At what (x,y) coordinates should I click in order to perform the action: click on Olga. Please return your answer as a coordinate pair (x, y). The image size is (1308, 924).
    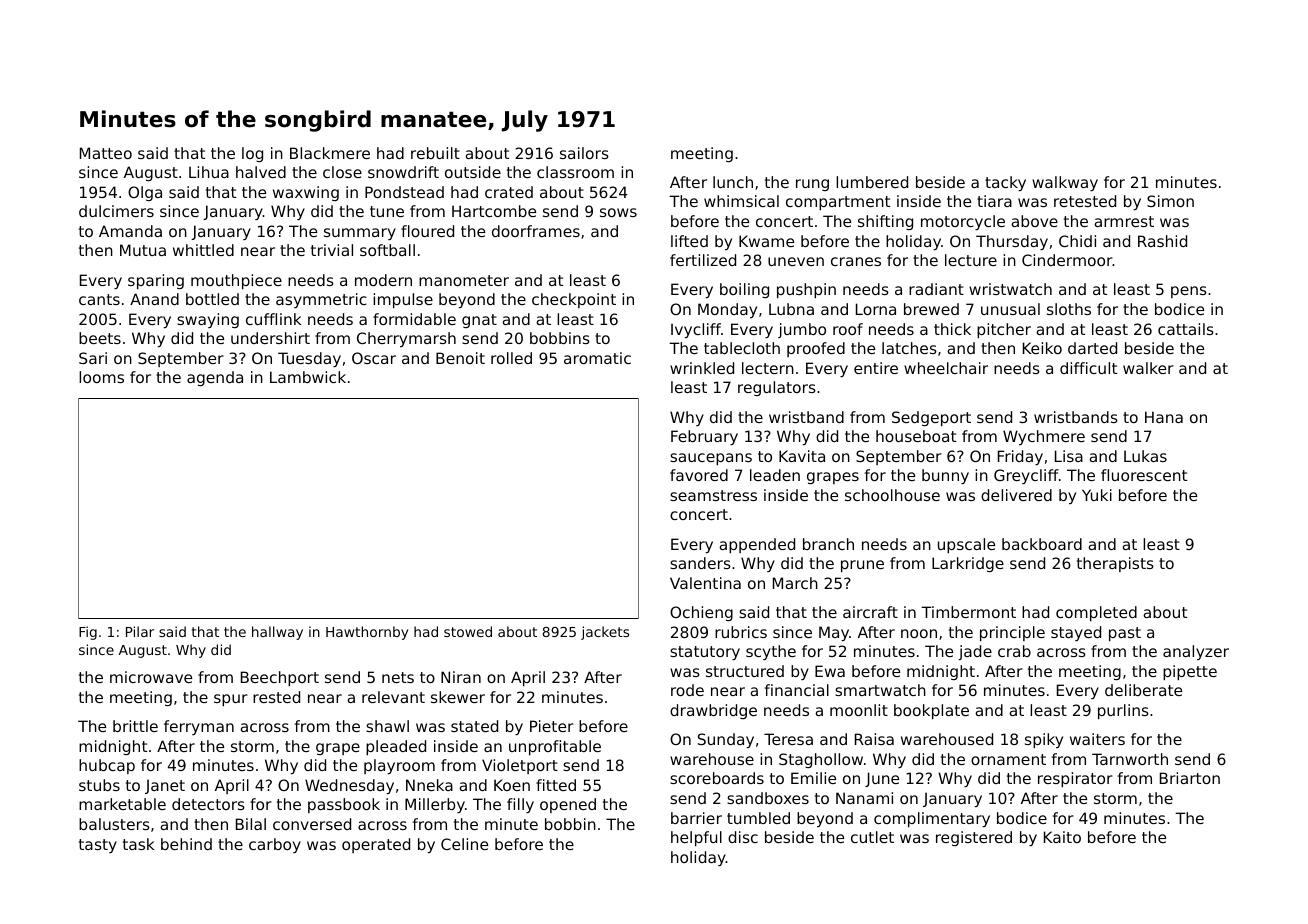
    Looking at the image, I should click on (145, 193).
